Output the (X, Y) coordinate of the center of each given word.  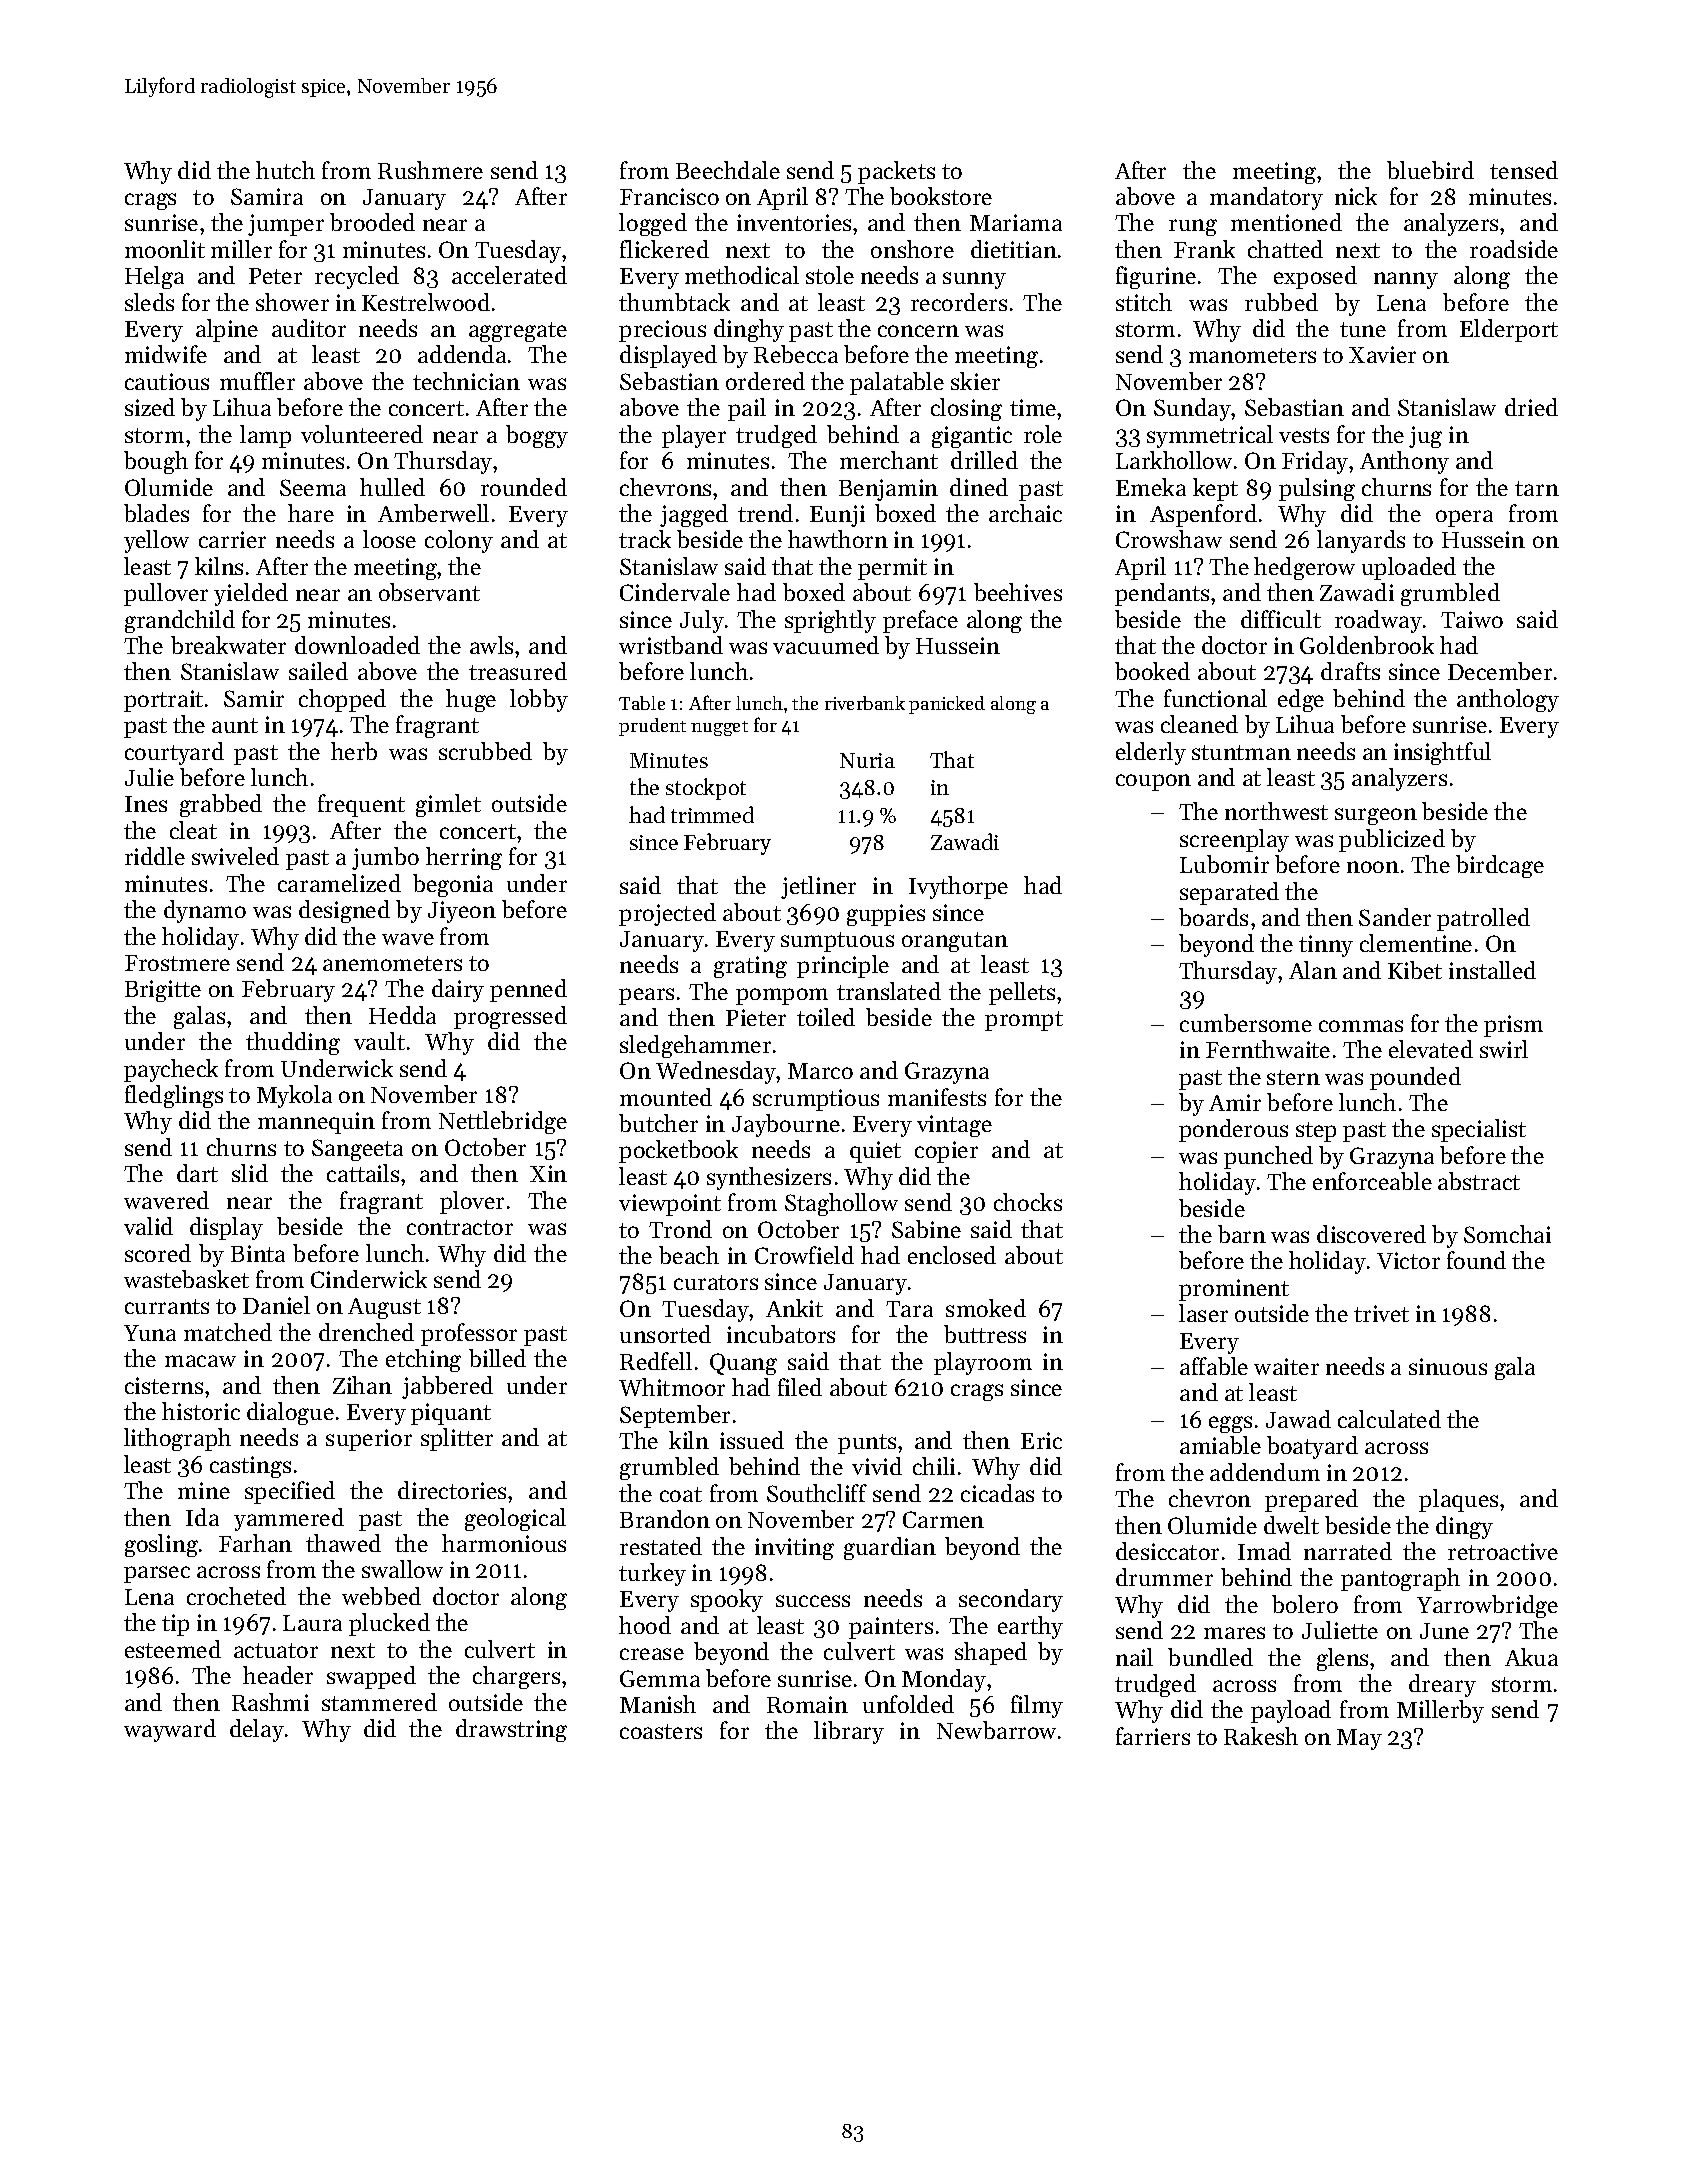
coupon (1153, 782)
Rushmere (430, 170)
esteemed (173, 1649)
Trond (680, 1229)
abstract (1479, 1181)
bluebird (1430, 170)
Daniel (276, 1305)
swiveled (235, 856)
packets (896, 172)
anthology (1508, 700)
